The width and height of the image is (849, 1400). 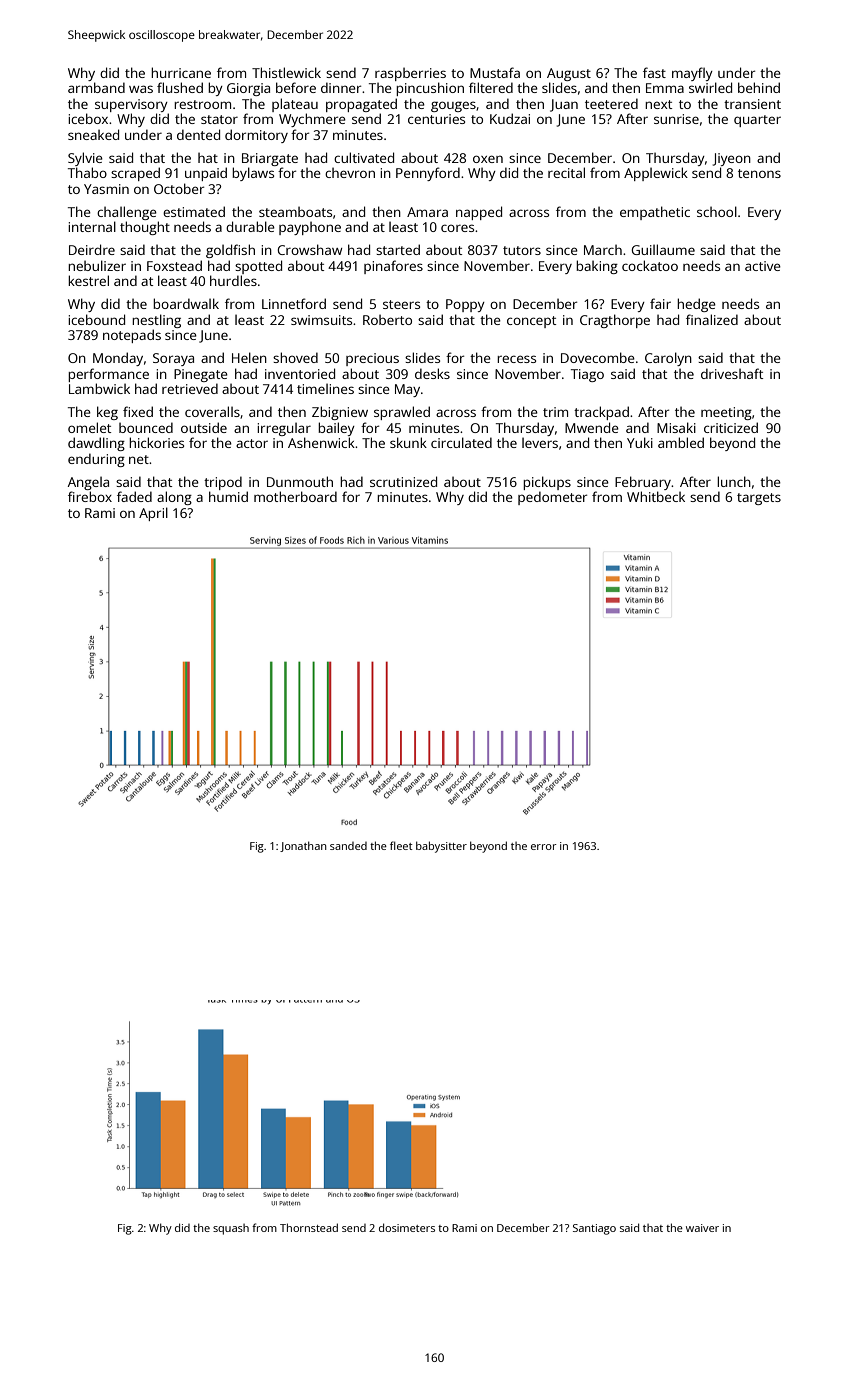 I want to click on motherboard, so click(x=295, y=496).
